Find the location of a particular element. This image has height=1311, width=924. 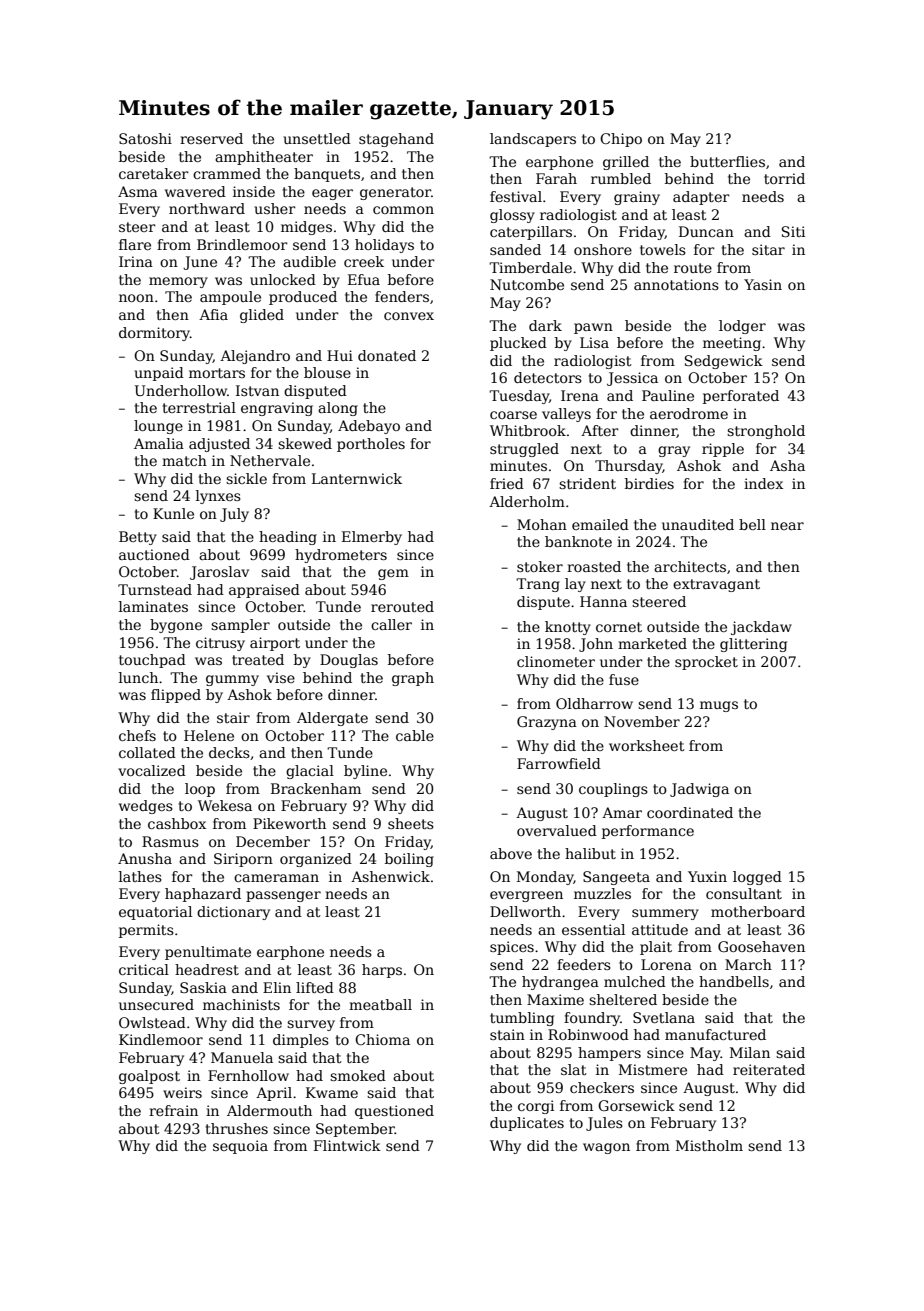

Siriporn is located at coordinates (243, 860).
